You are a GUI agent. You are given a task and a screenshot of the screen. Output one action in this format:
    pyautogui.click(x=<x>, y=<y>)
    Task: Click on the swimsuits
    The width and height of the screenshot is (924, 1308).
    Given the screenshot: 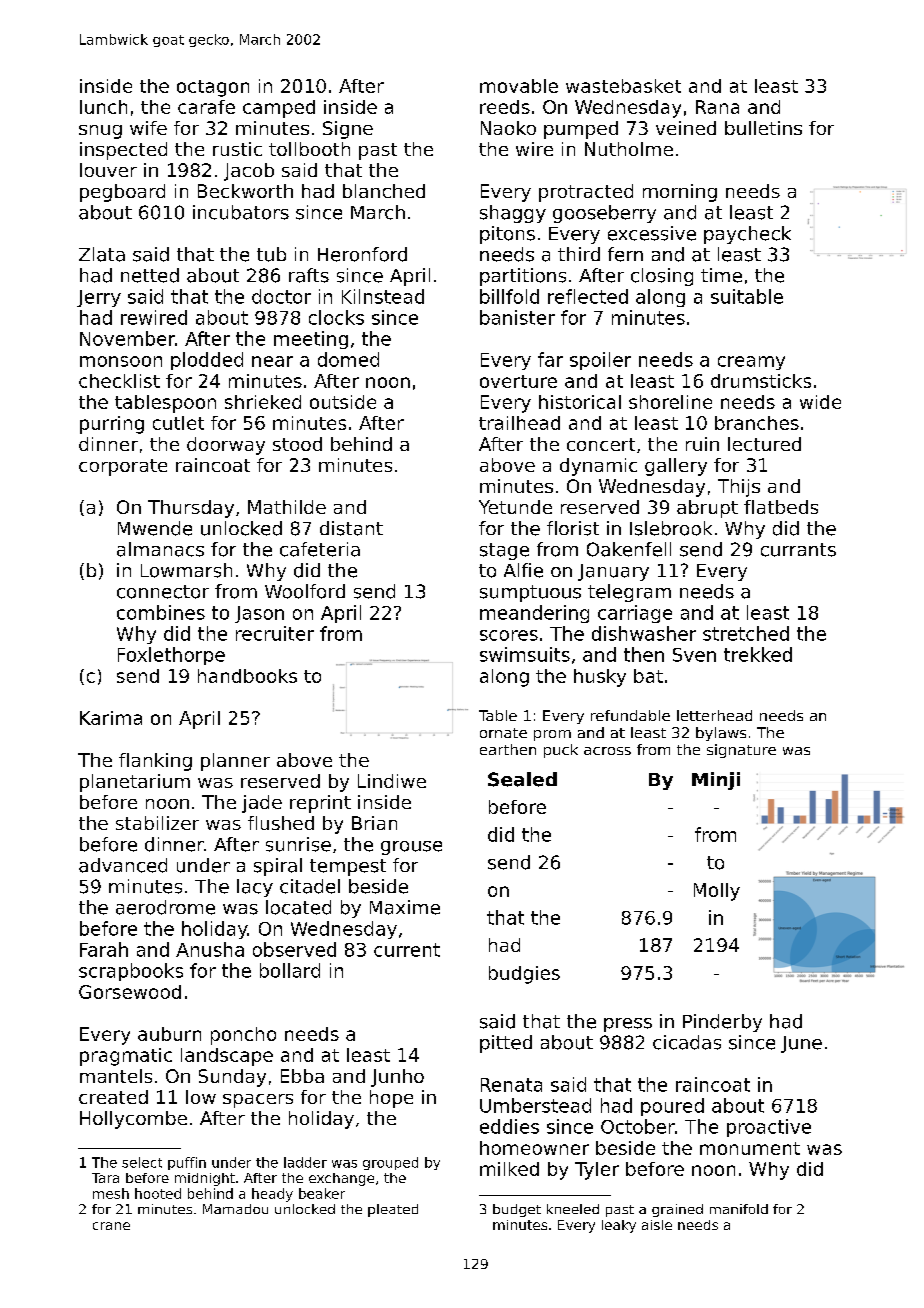 What is the action you would take?
    pyautogui.click(x=525, y=654)
